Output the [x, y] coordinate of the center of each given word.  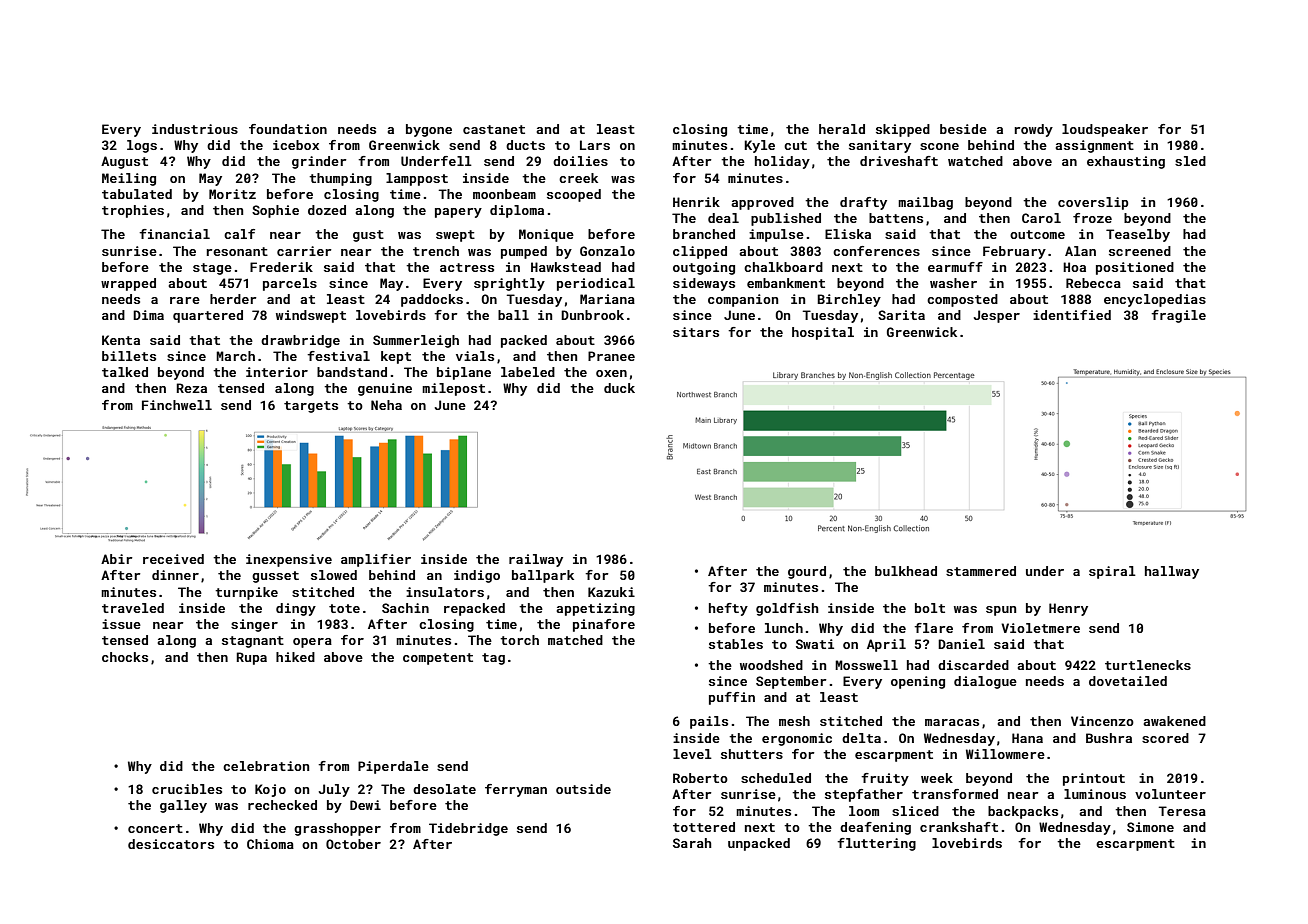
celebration [266, 766]
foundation [288, 129]
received [173, 559]
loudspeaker [1105, 130]
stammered [981, 571]
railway [536, 560]
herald [842, 129]
